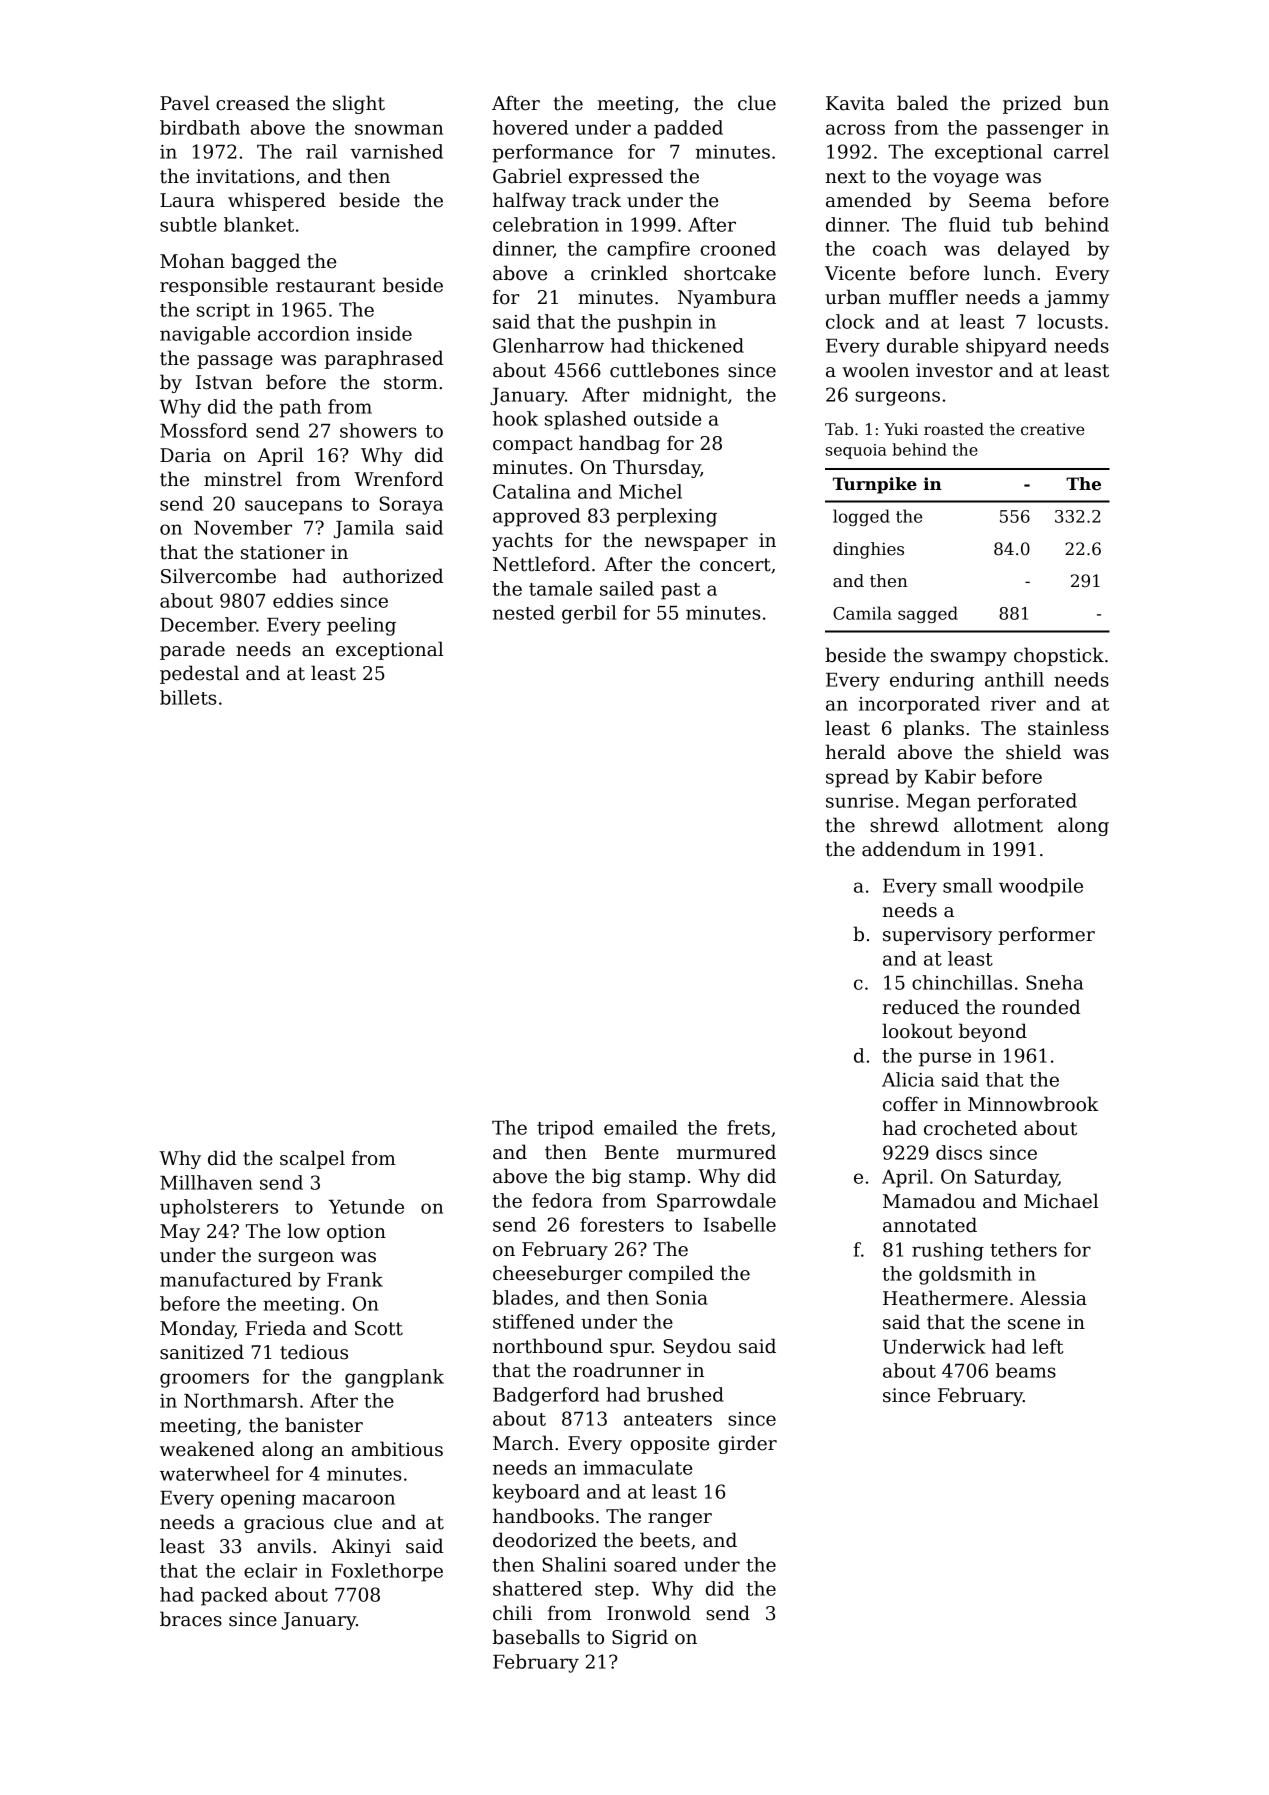  I want to click on opposite, so click(670, 1445).
